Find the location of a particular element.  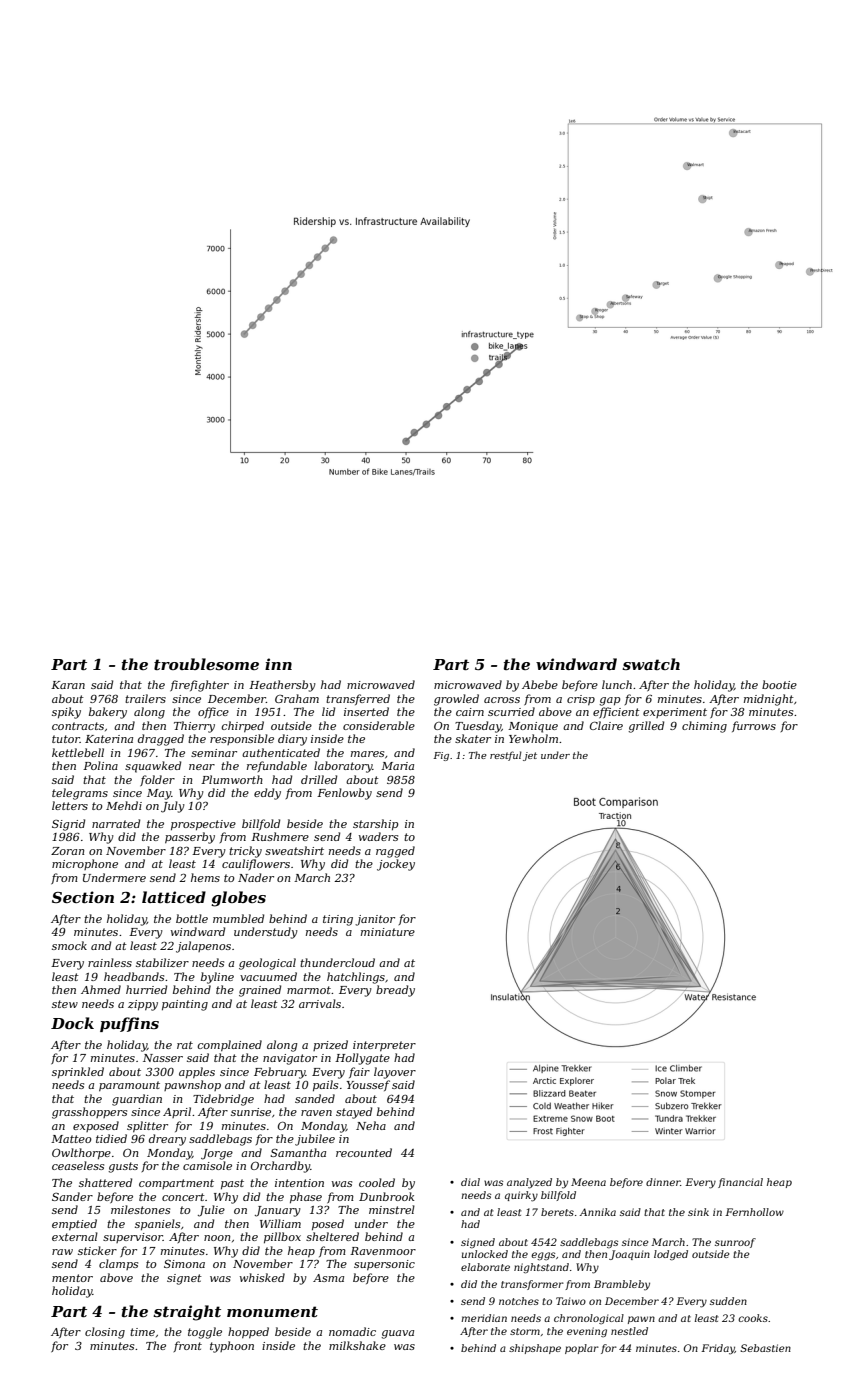

midnight is located at coordinates (769, 700).
